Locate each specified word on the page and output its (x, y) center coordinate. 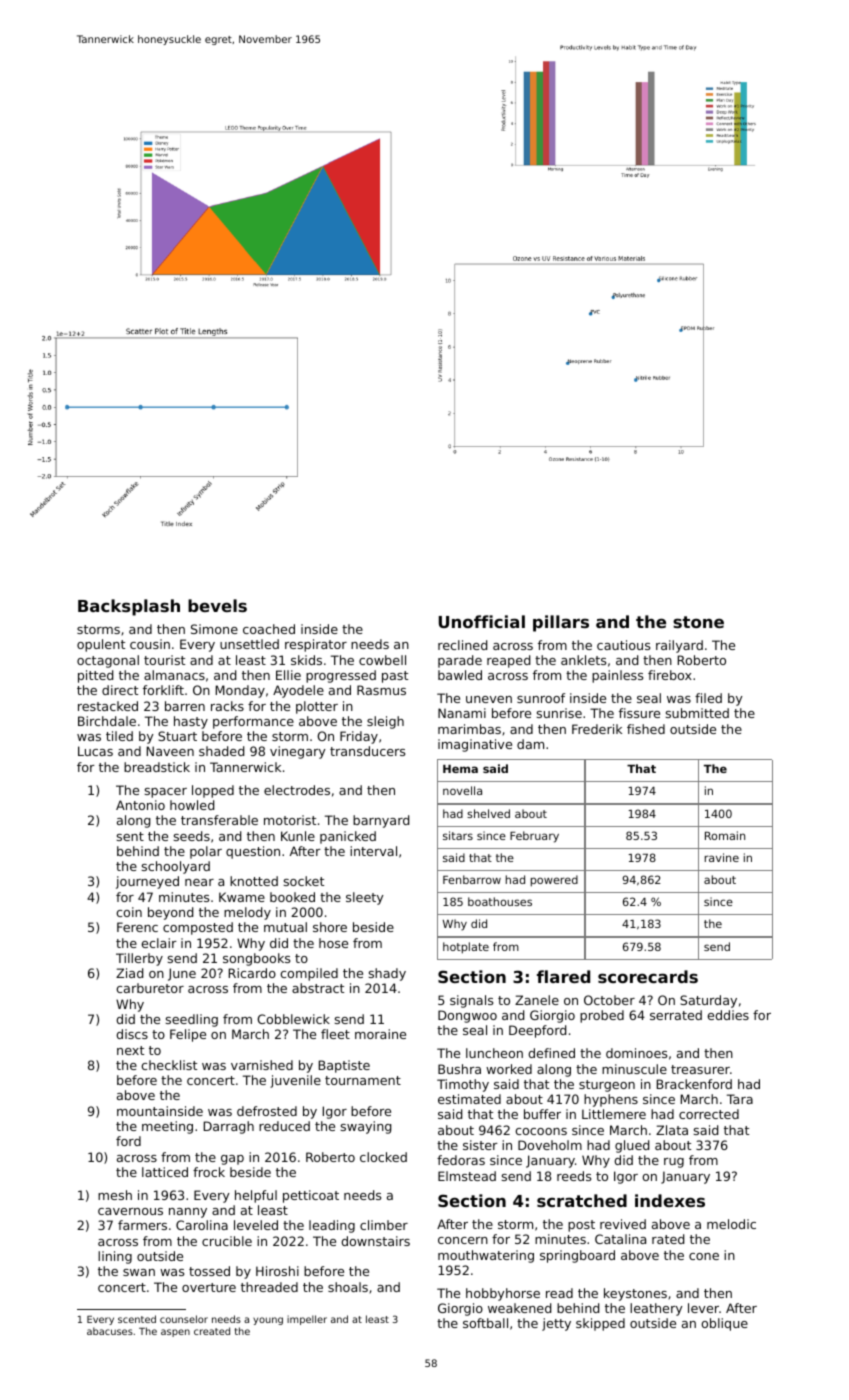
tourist (164, 660)
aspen (175, 1333)
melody (247, 913)
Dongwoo (467, 1016)
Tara (740, 1099)
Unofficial (482, 621)
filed (708, 698)
